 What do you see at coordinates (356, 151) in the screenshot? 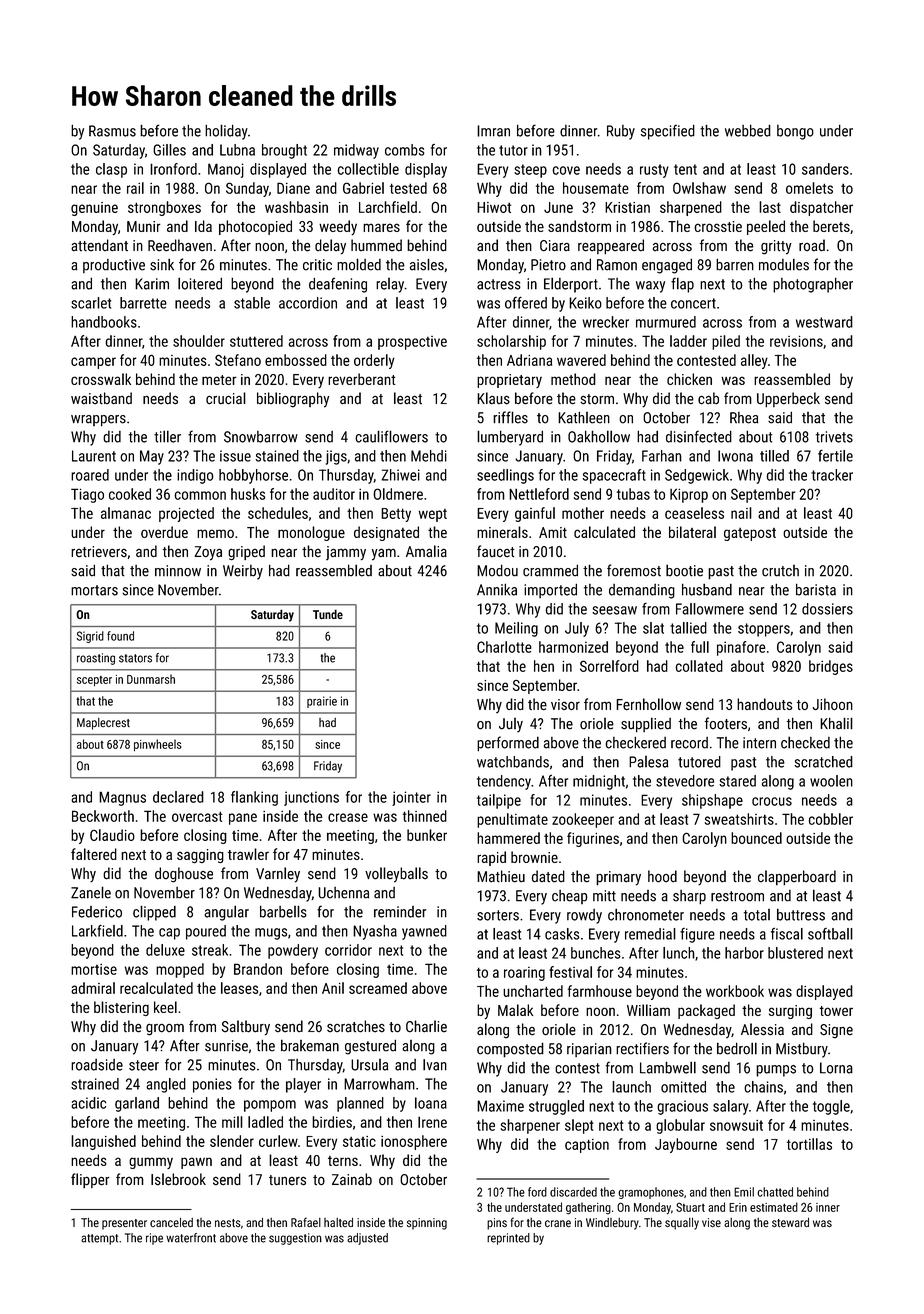
I see `midway` at bounding box center [356, 151].
